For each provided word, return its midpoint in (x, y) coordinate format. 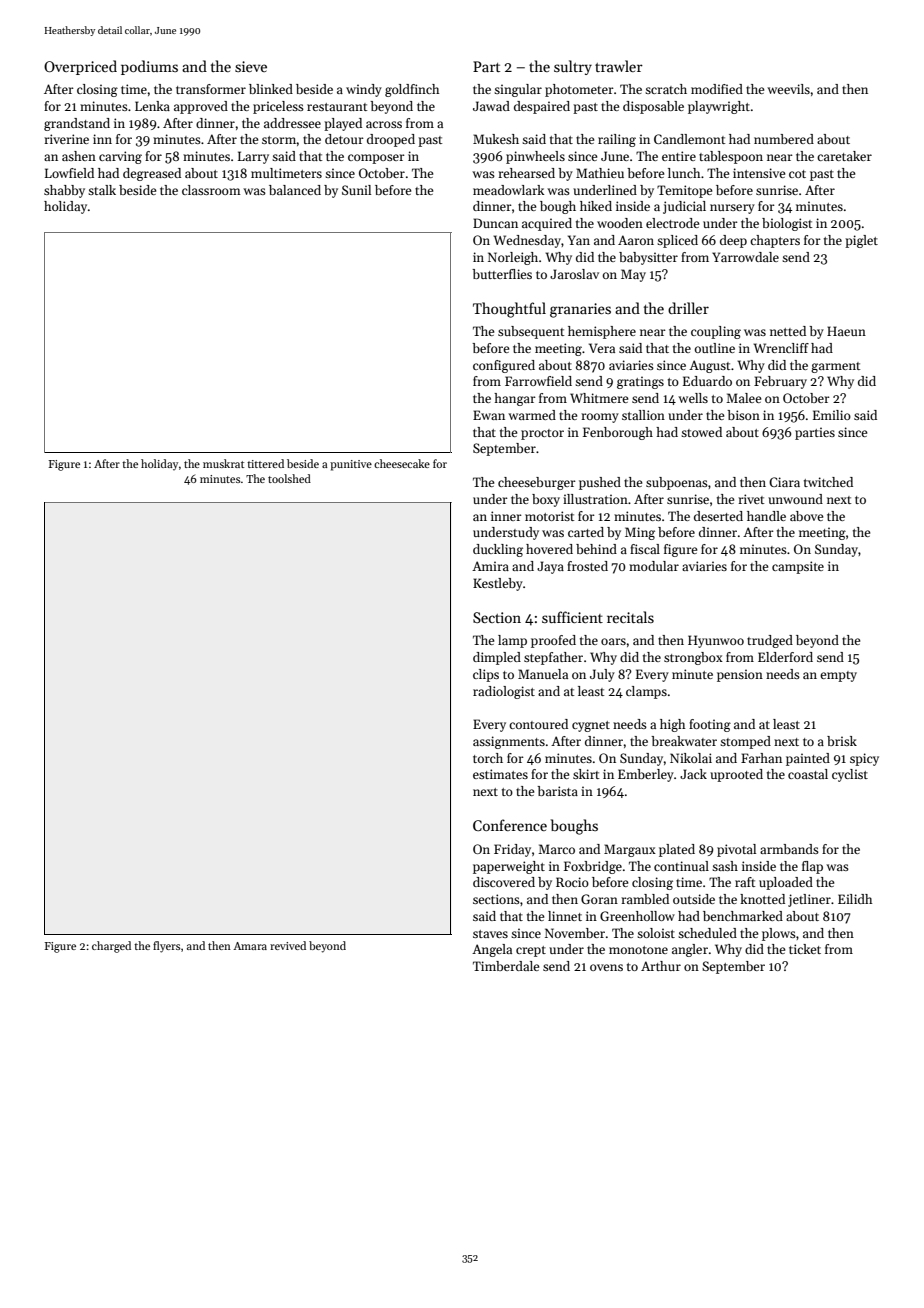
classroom (211, 190)
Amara (250, 946)
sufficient (572, 617)
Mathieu (600, 173)
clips (486, 675)
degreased (152, 174)
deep (733, 241)
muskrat (223, 463)
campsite (798, 567)
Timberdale (506, 966)
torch (488, 758)
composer (376, 159)
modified (717, 89)
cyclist (850, 775)
